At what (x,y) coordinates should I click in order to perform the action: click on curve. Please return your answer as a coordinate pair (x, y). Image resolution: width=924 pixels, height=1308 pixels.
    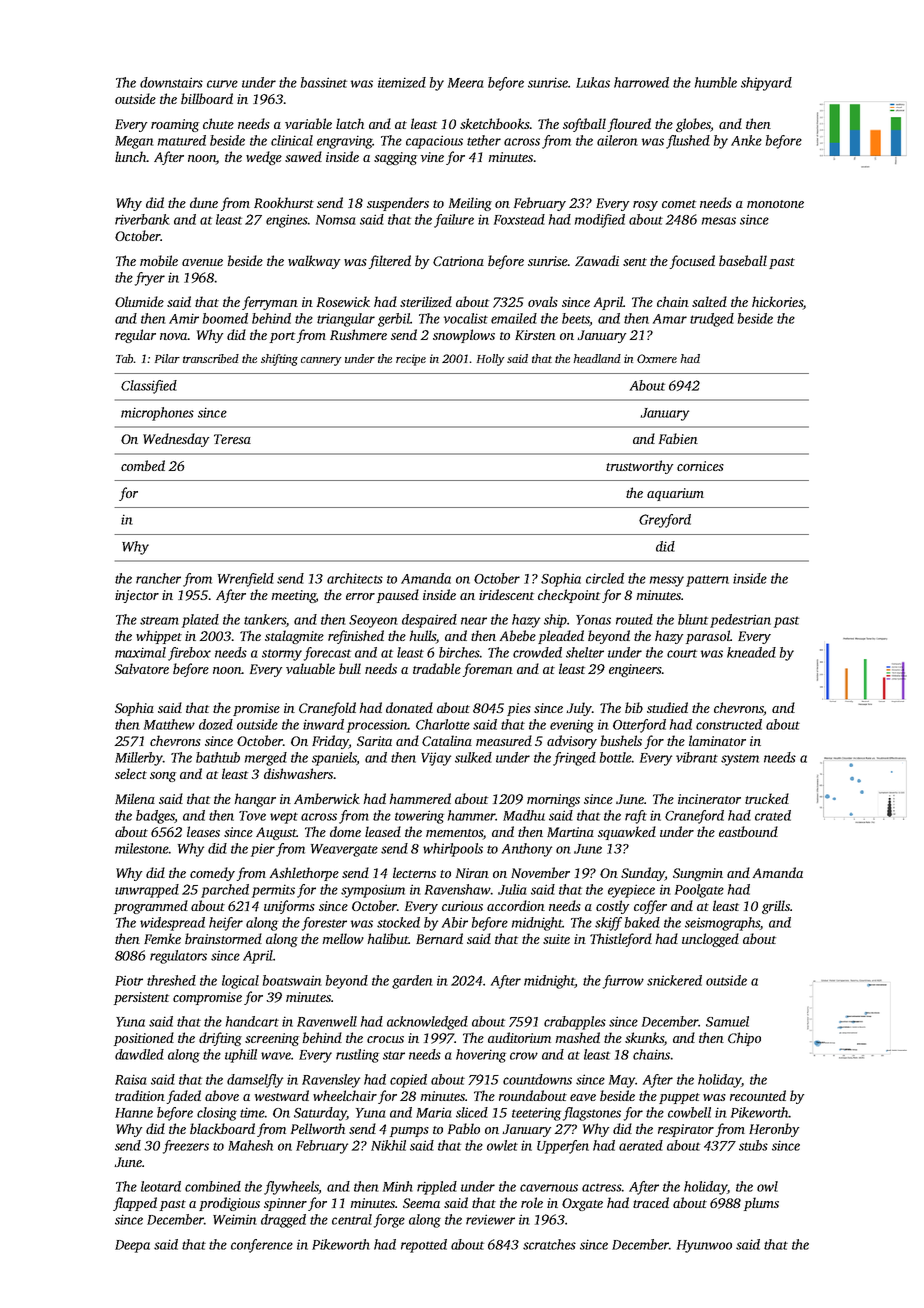
    Looking at the image, I should click on (222, 84).
